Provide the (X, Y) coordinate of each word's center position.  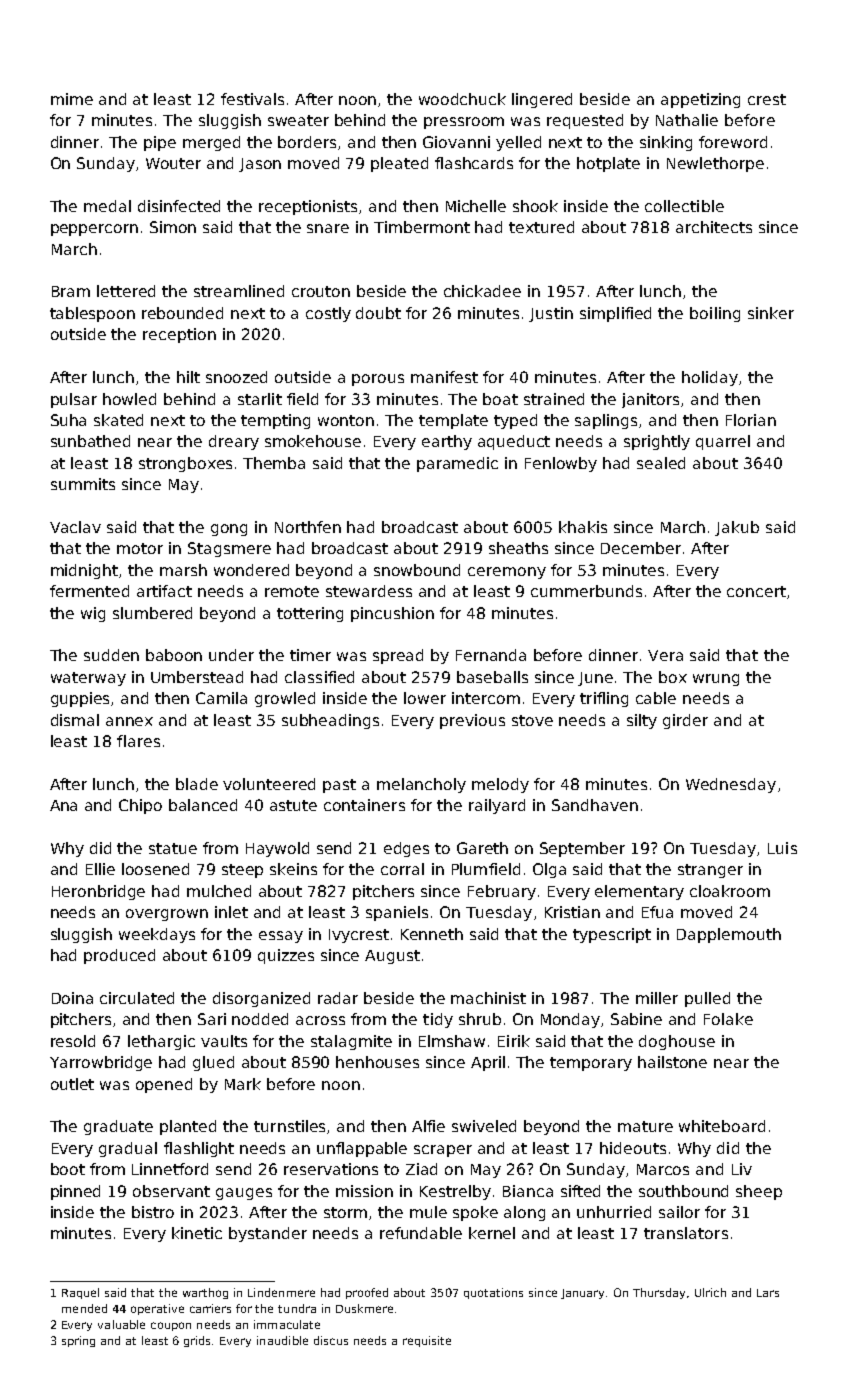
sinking (666, 143)
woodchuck (462, 99)
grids (198, 1341)
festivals (252, 99)
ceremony (507, 573)
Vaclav (75, 527)
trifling (604, 699)
